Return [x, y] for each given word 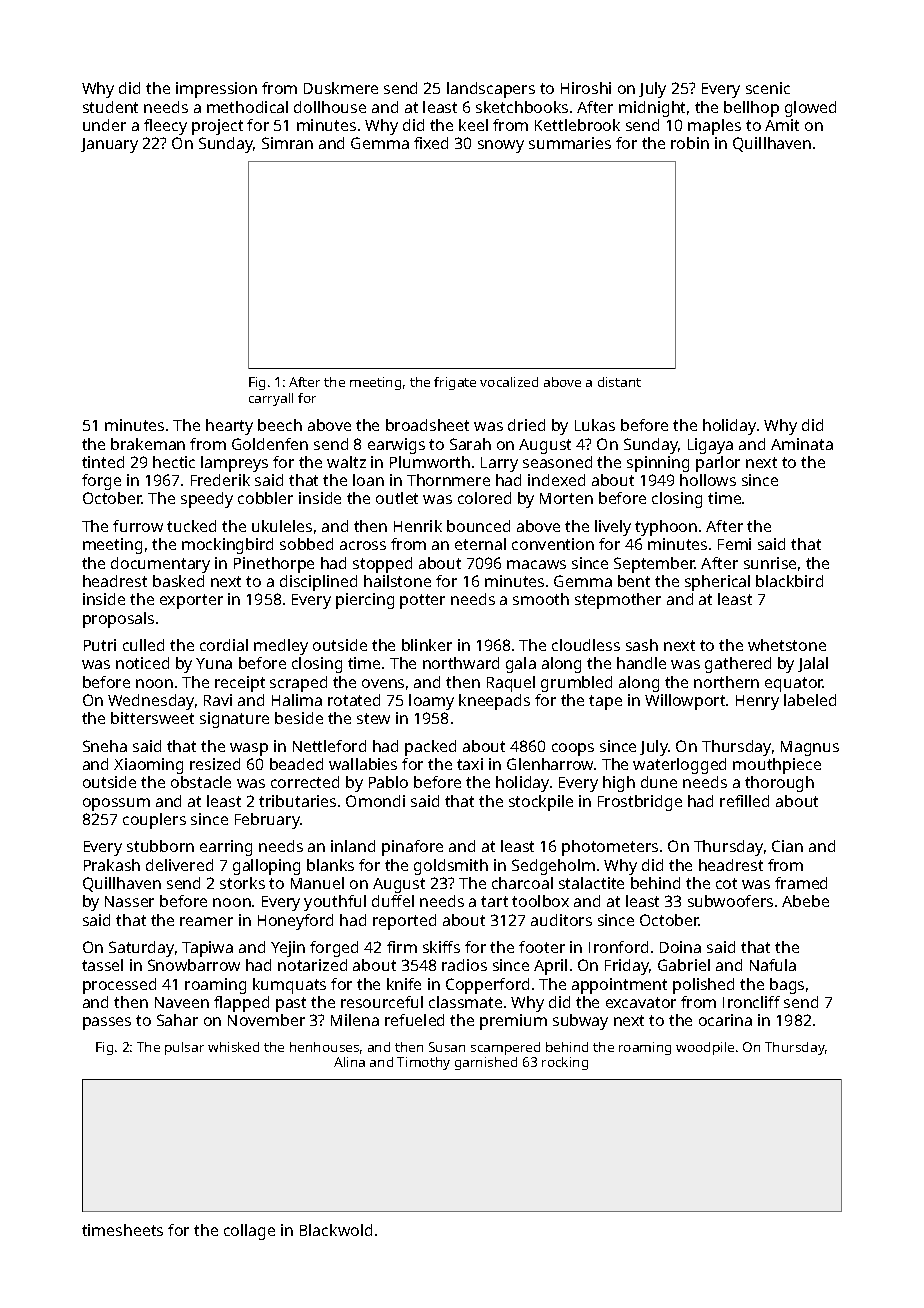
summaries [570, 143]
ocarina [725, 1020]
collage [249, 1232]
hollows [708, 480]
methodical [247, 107]
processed [119, 986]
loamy [431, 702]
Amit [782, 125]
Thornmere [448, 480]
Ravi [218, 700]
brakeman [148, 444]
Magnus [810, 748]
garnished [486, 1063]
